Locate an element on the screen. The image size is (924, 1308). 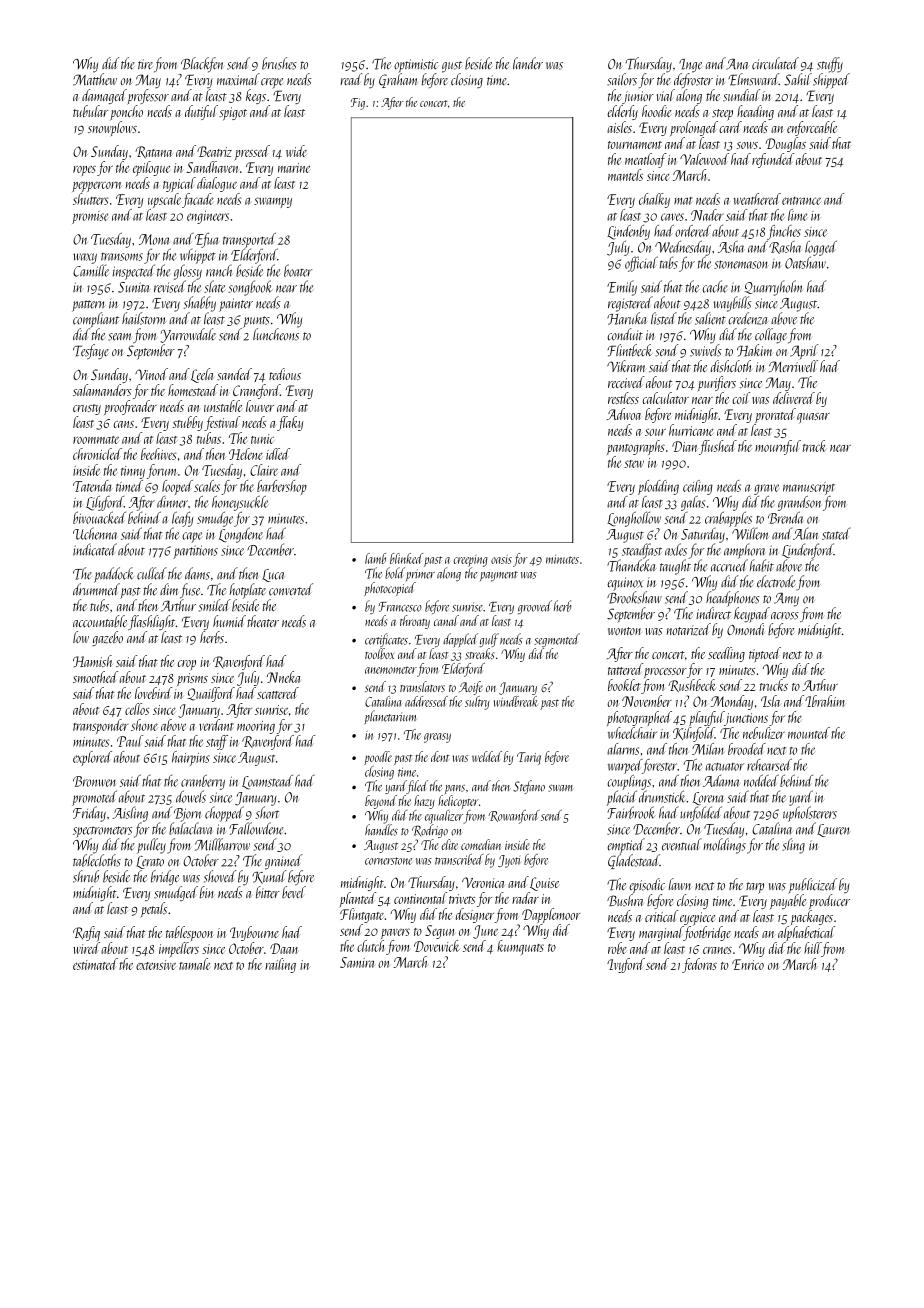
optimistic is located at coordinates (416, 66).
